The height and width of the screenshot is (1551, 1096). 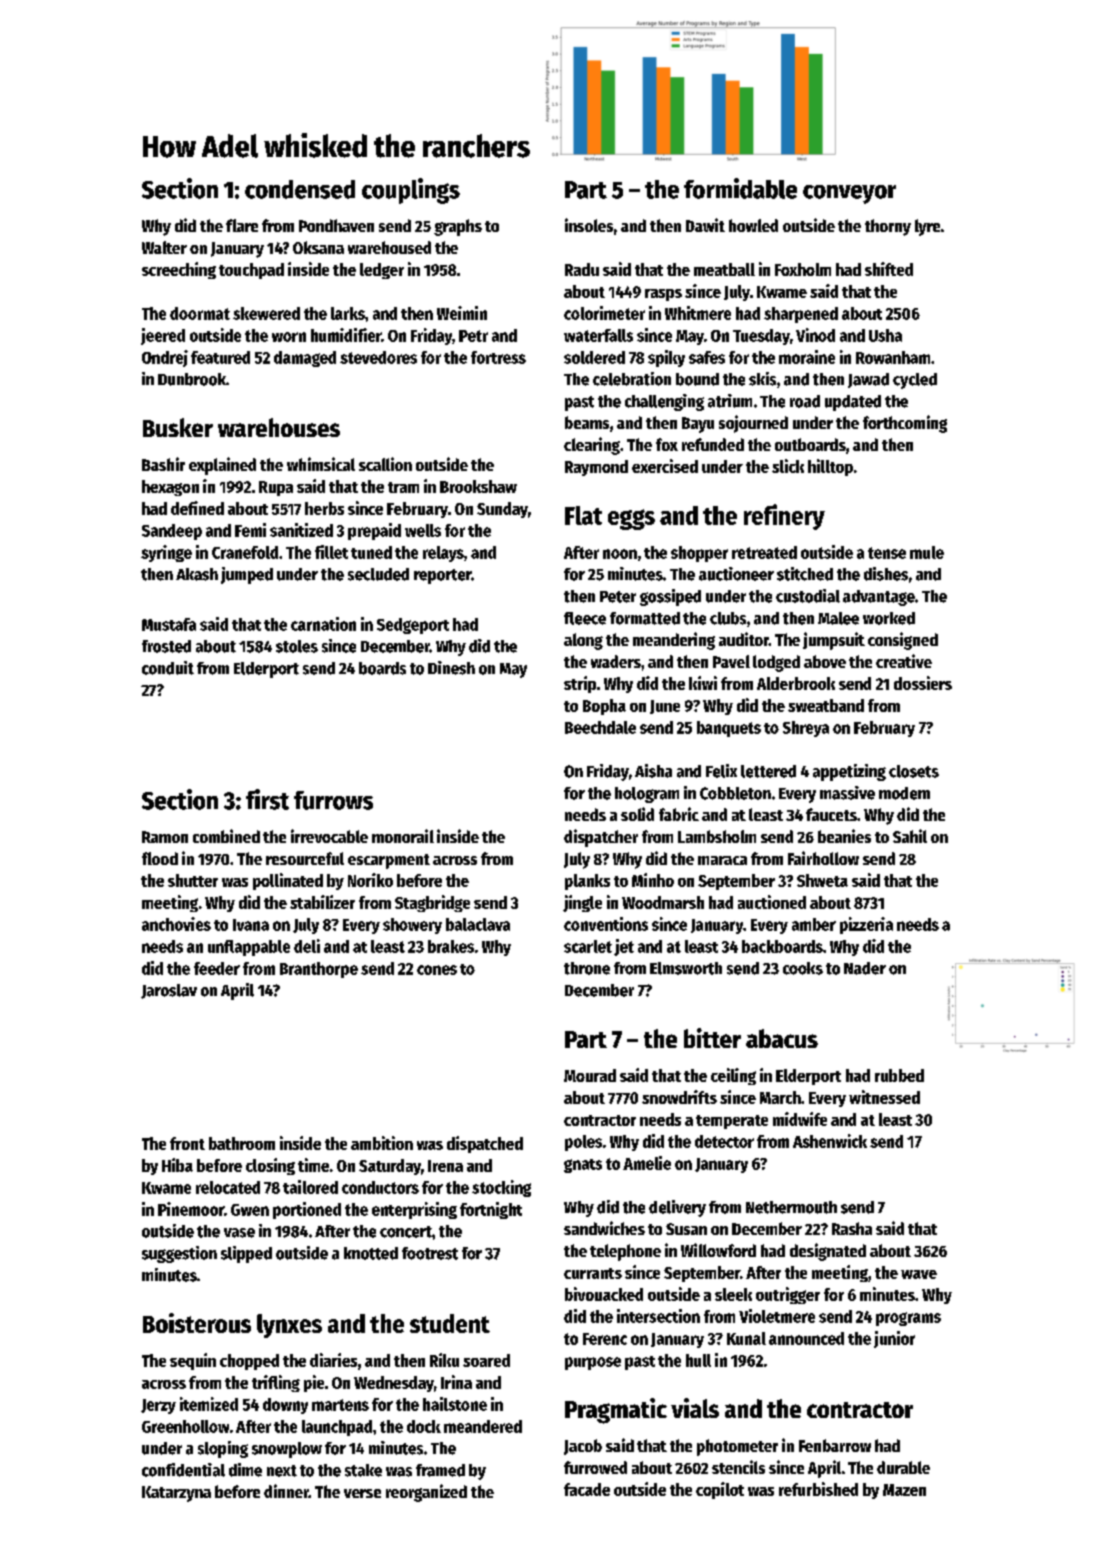 I want to click on stoles, so click(x=297, y=646).
